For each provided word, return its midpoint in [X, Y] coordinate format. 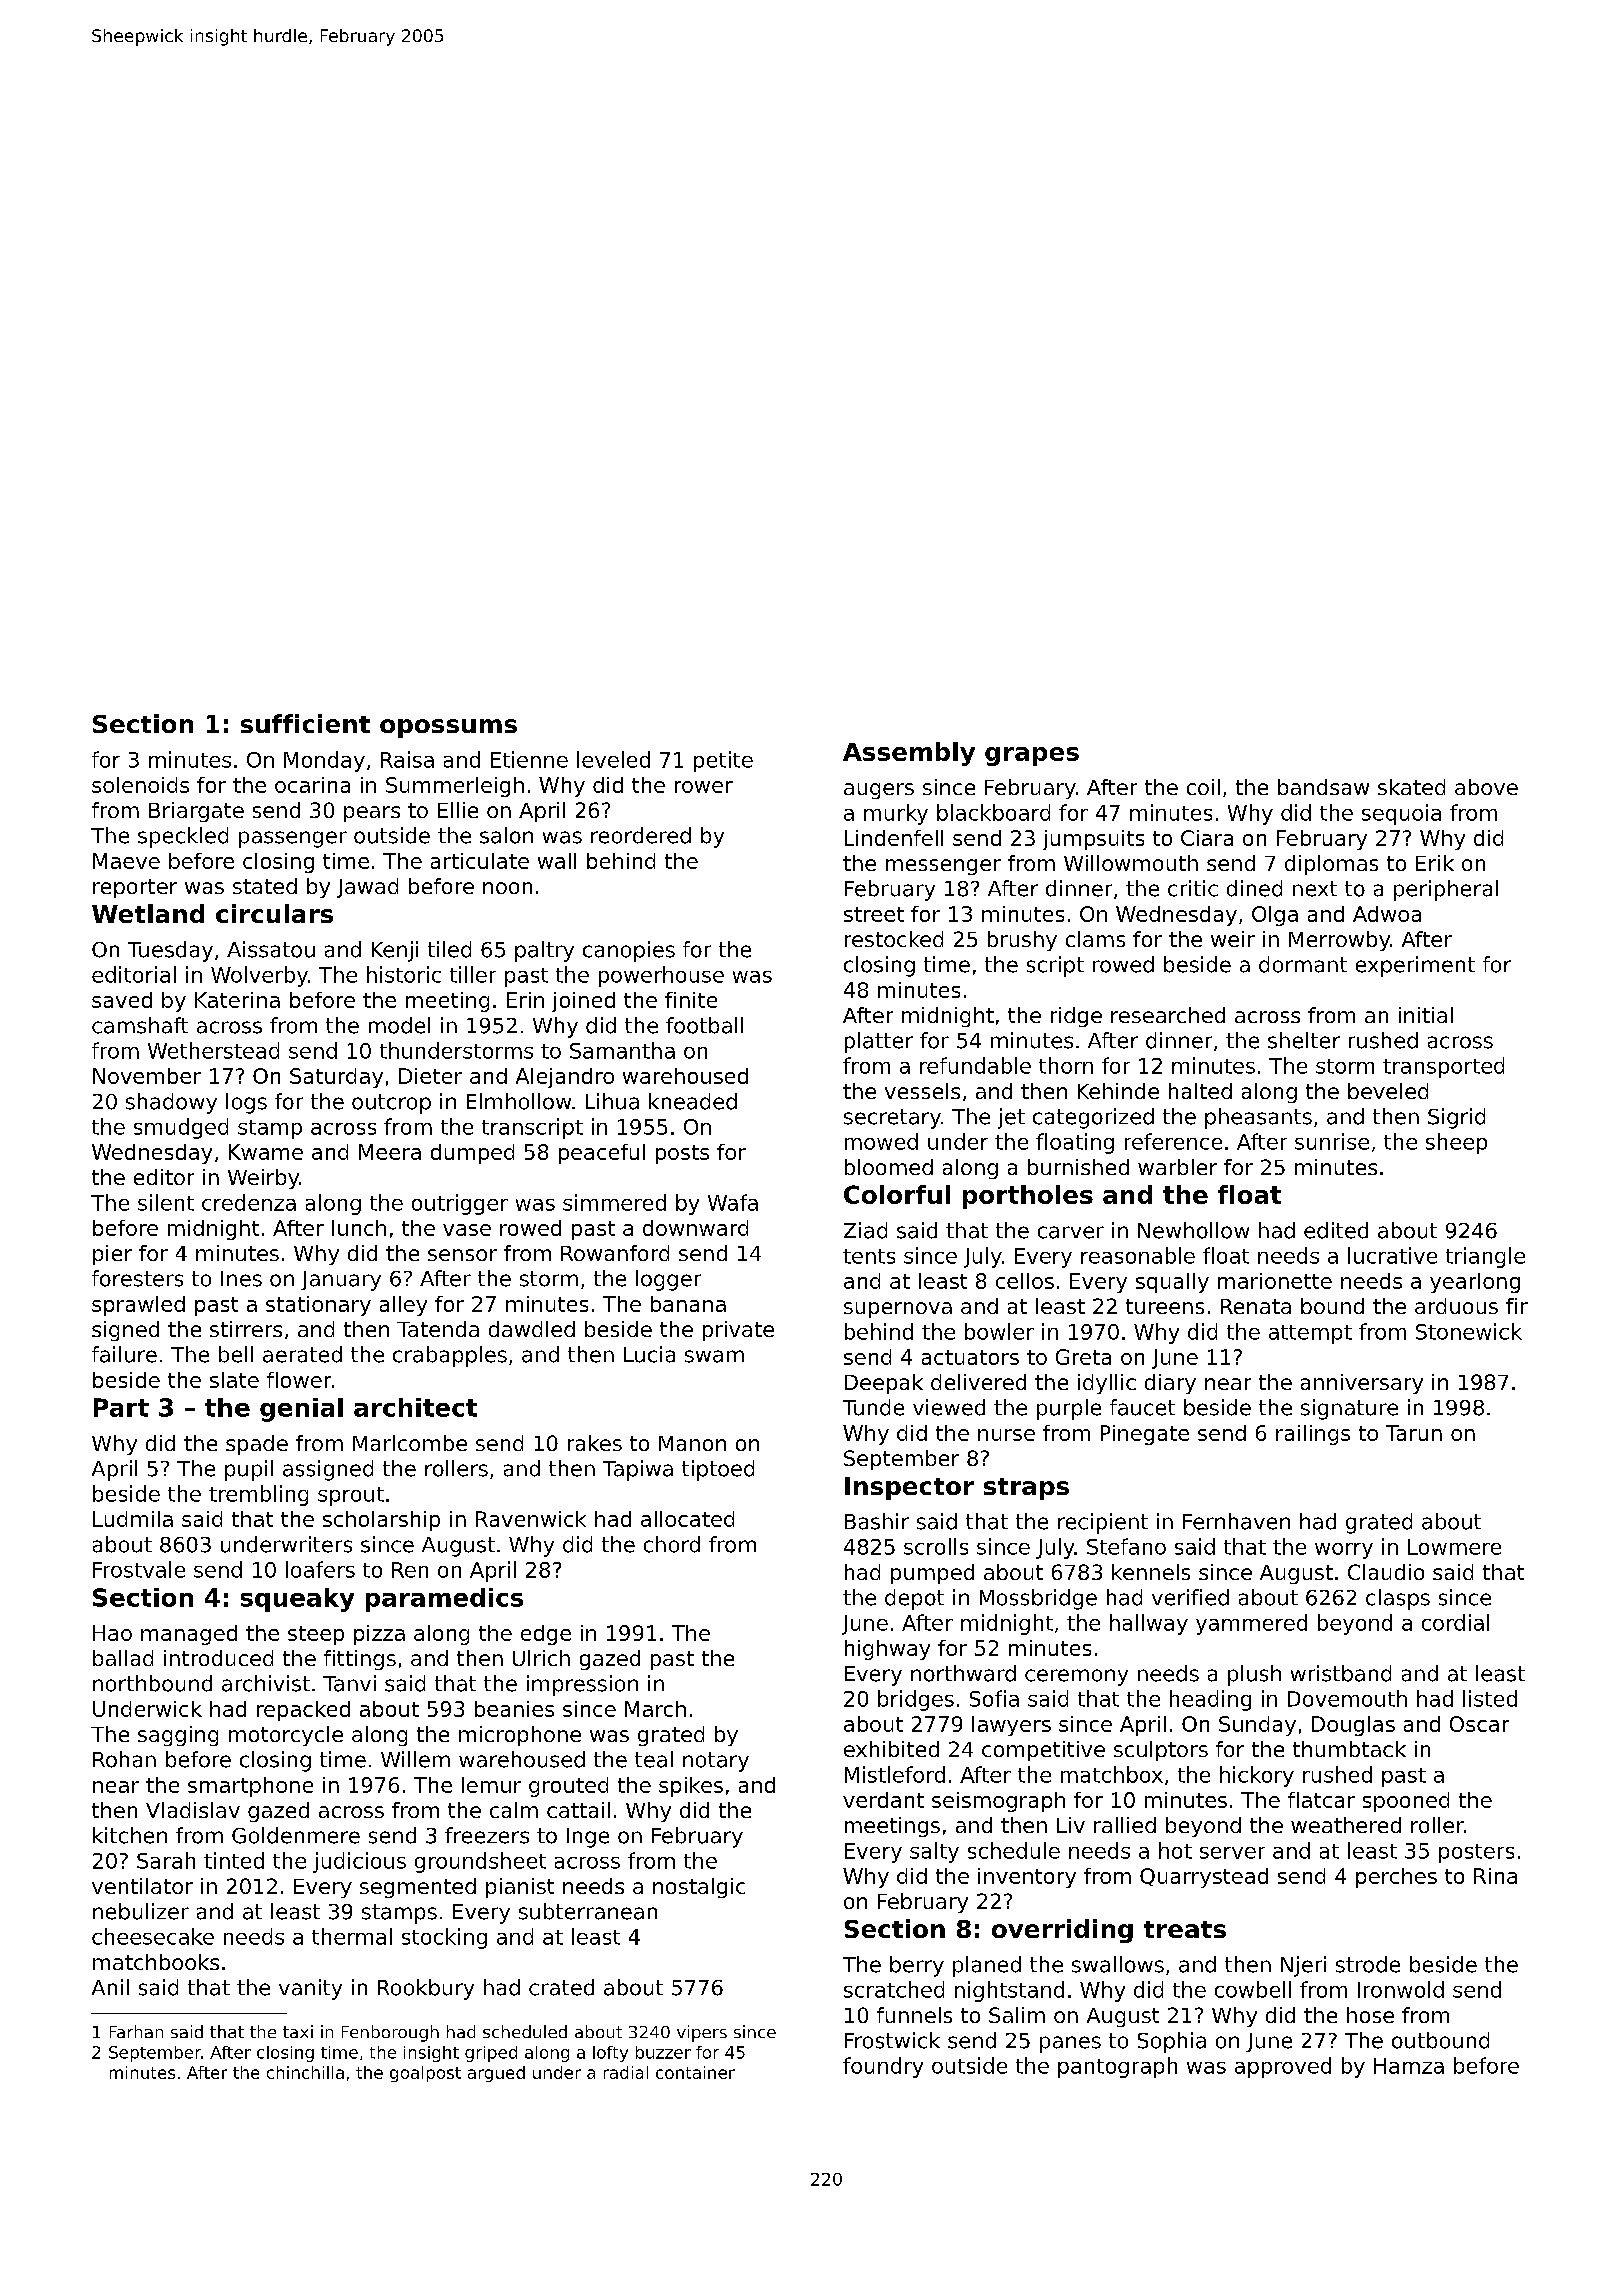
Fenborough [390, 2033]
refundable [975, 1065]
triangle [1485, 1257]
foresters [137, 1278]
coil [1203, 787]
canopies [629, 951]
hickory [1257, 1776]
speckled [183, 837]
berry [917, 1966]
